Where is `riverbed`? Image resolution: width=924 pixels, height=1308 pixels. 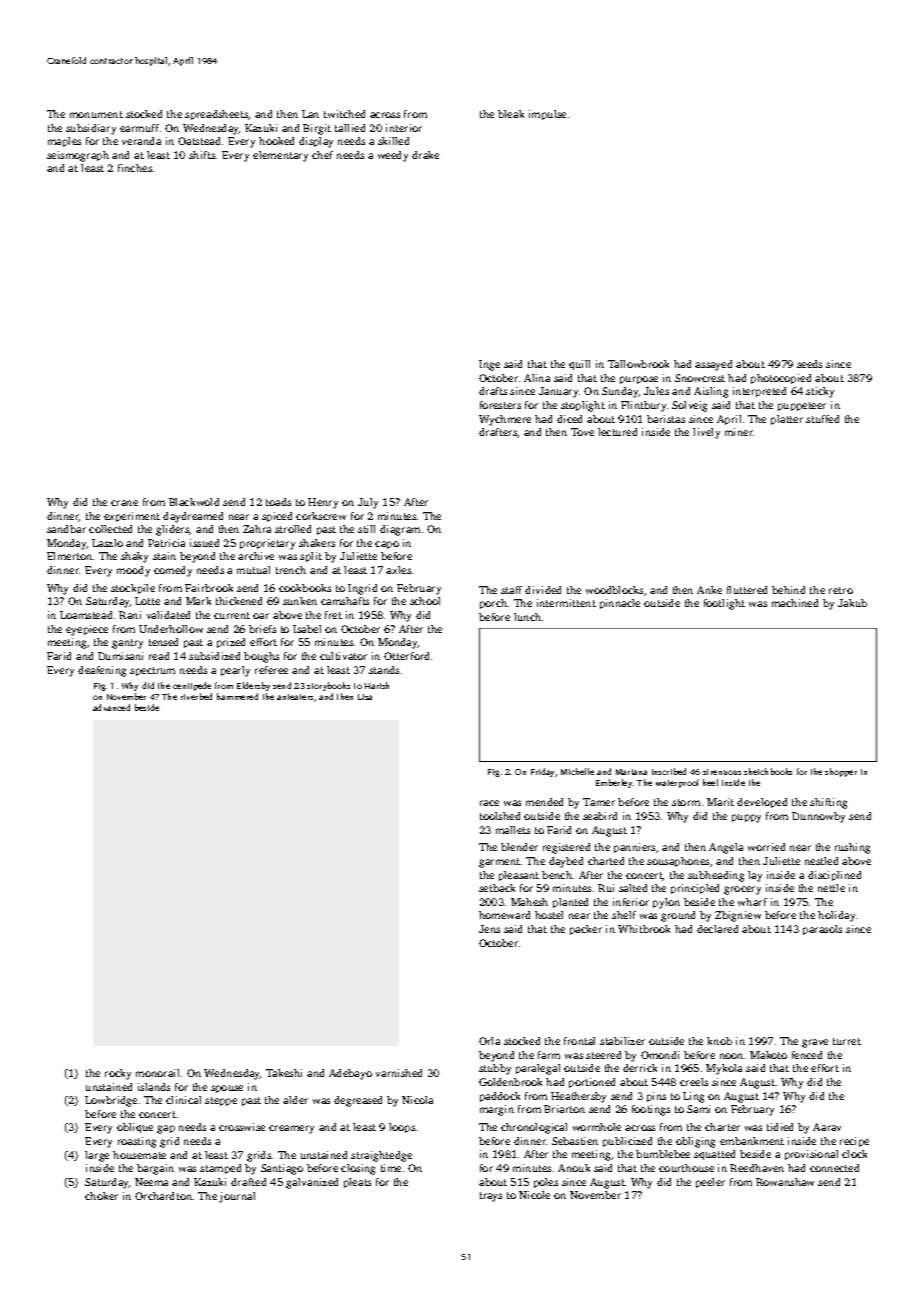 riverbed is located at coordinates (196, 696).
